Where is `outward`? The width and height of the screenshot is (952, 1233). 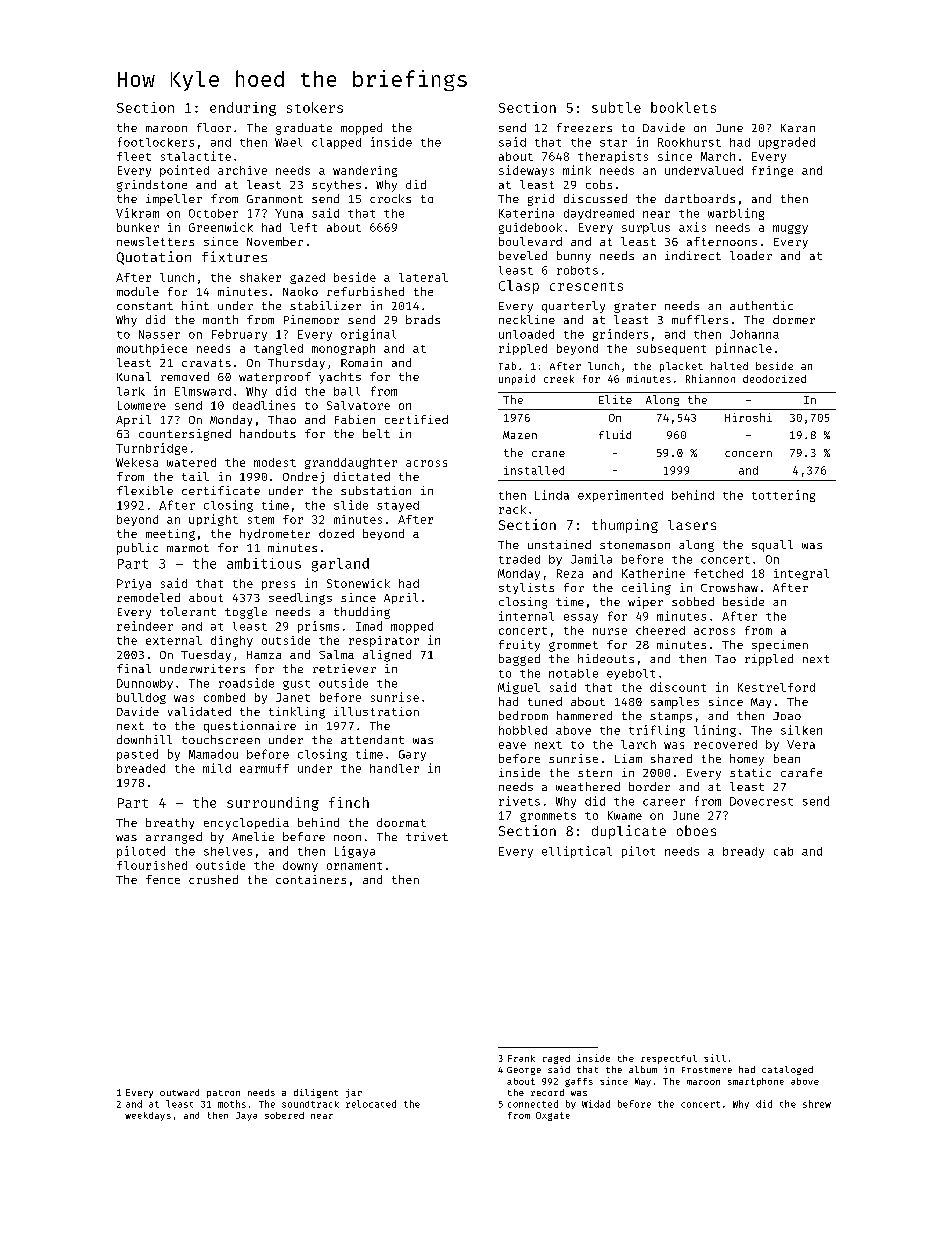
outward is located at coordinates (179, 1092).
